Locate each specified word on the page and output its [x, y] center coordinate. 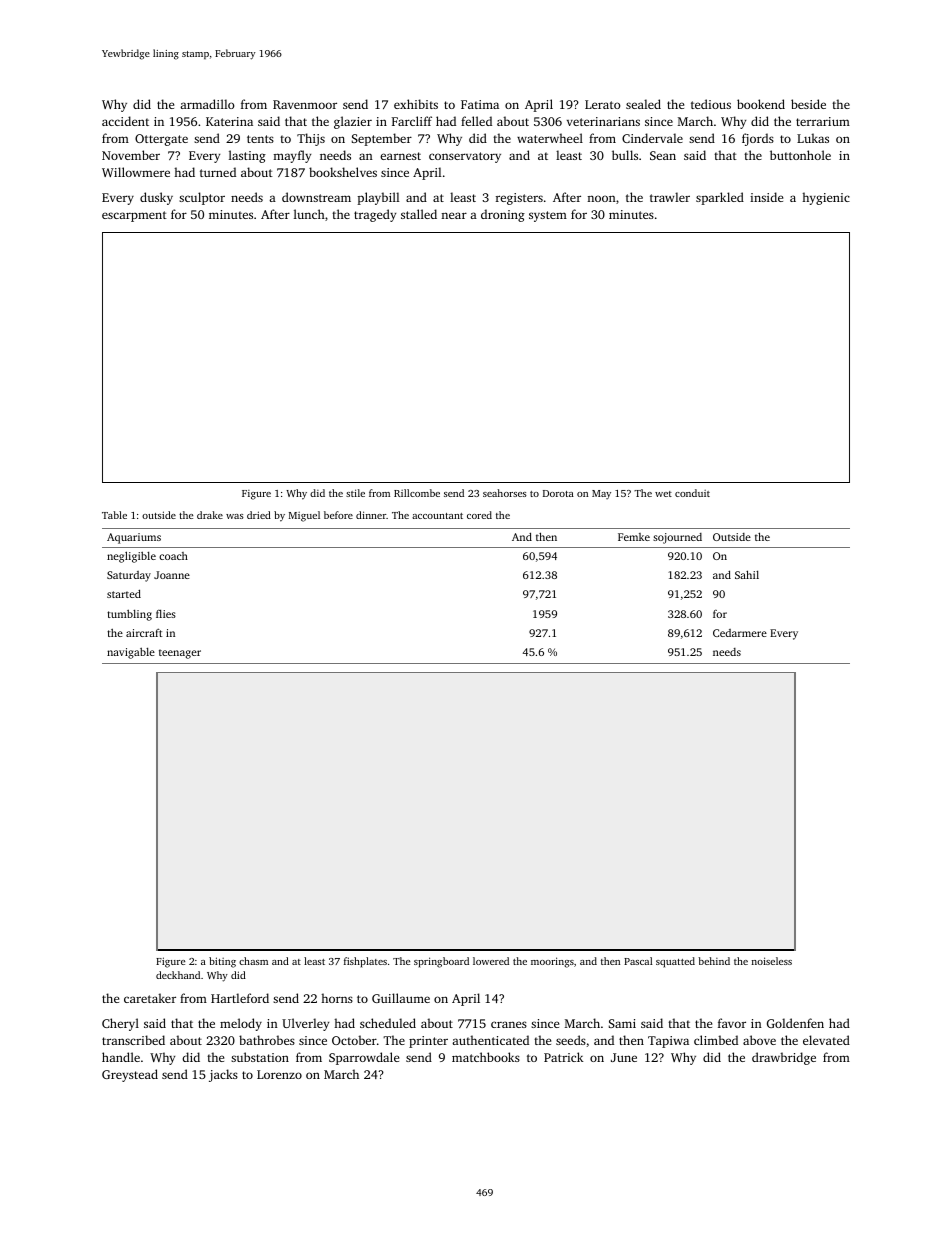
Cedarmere [740, 633]
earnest [400, 156]
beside [808, 104]
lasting [247, 156]
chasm [253, 961]
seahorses [505, 493]
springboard [441, 962]
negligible [131, 557]
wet [663, 494]
